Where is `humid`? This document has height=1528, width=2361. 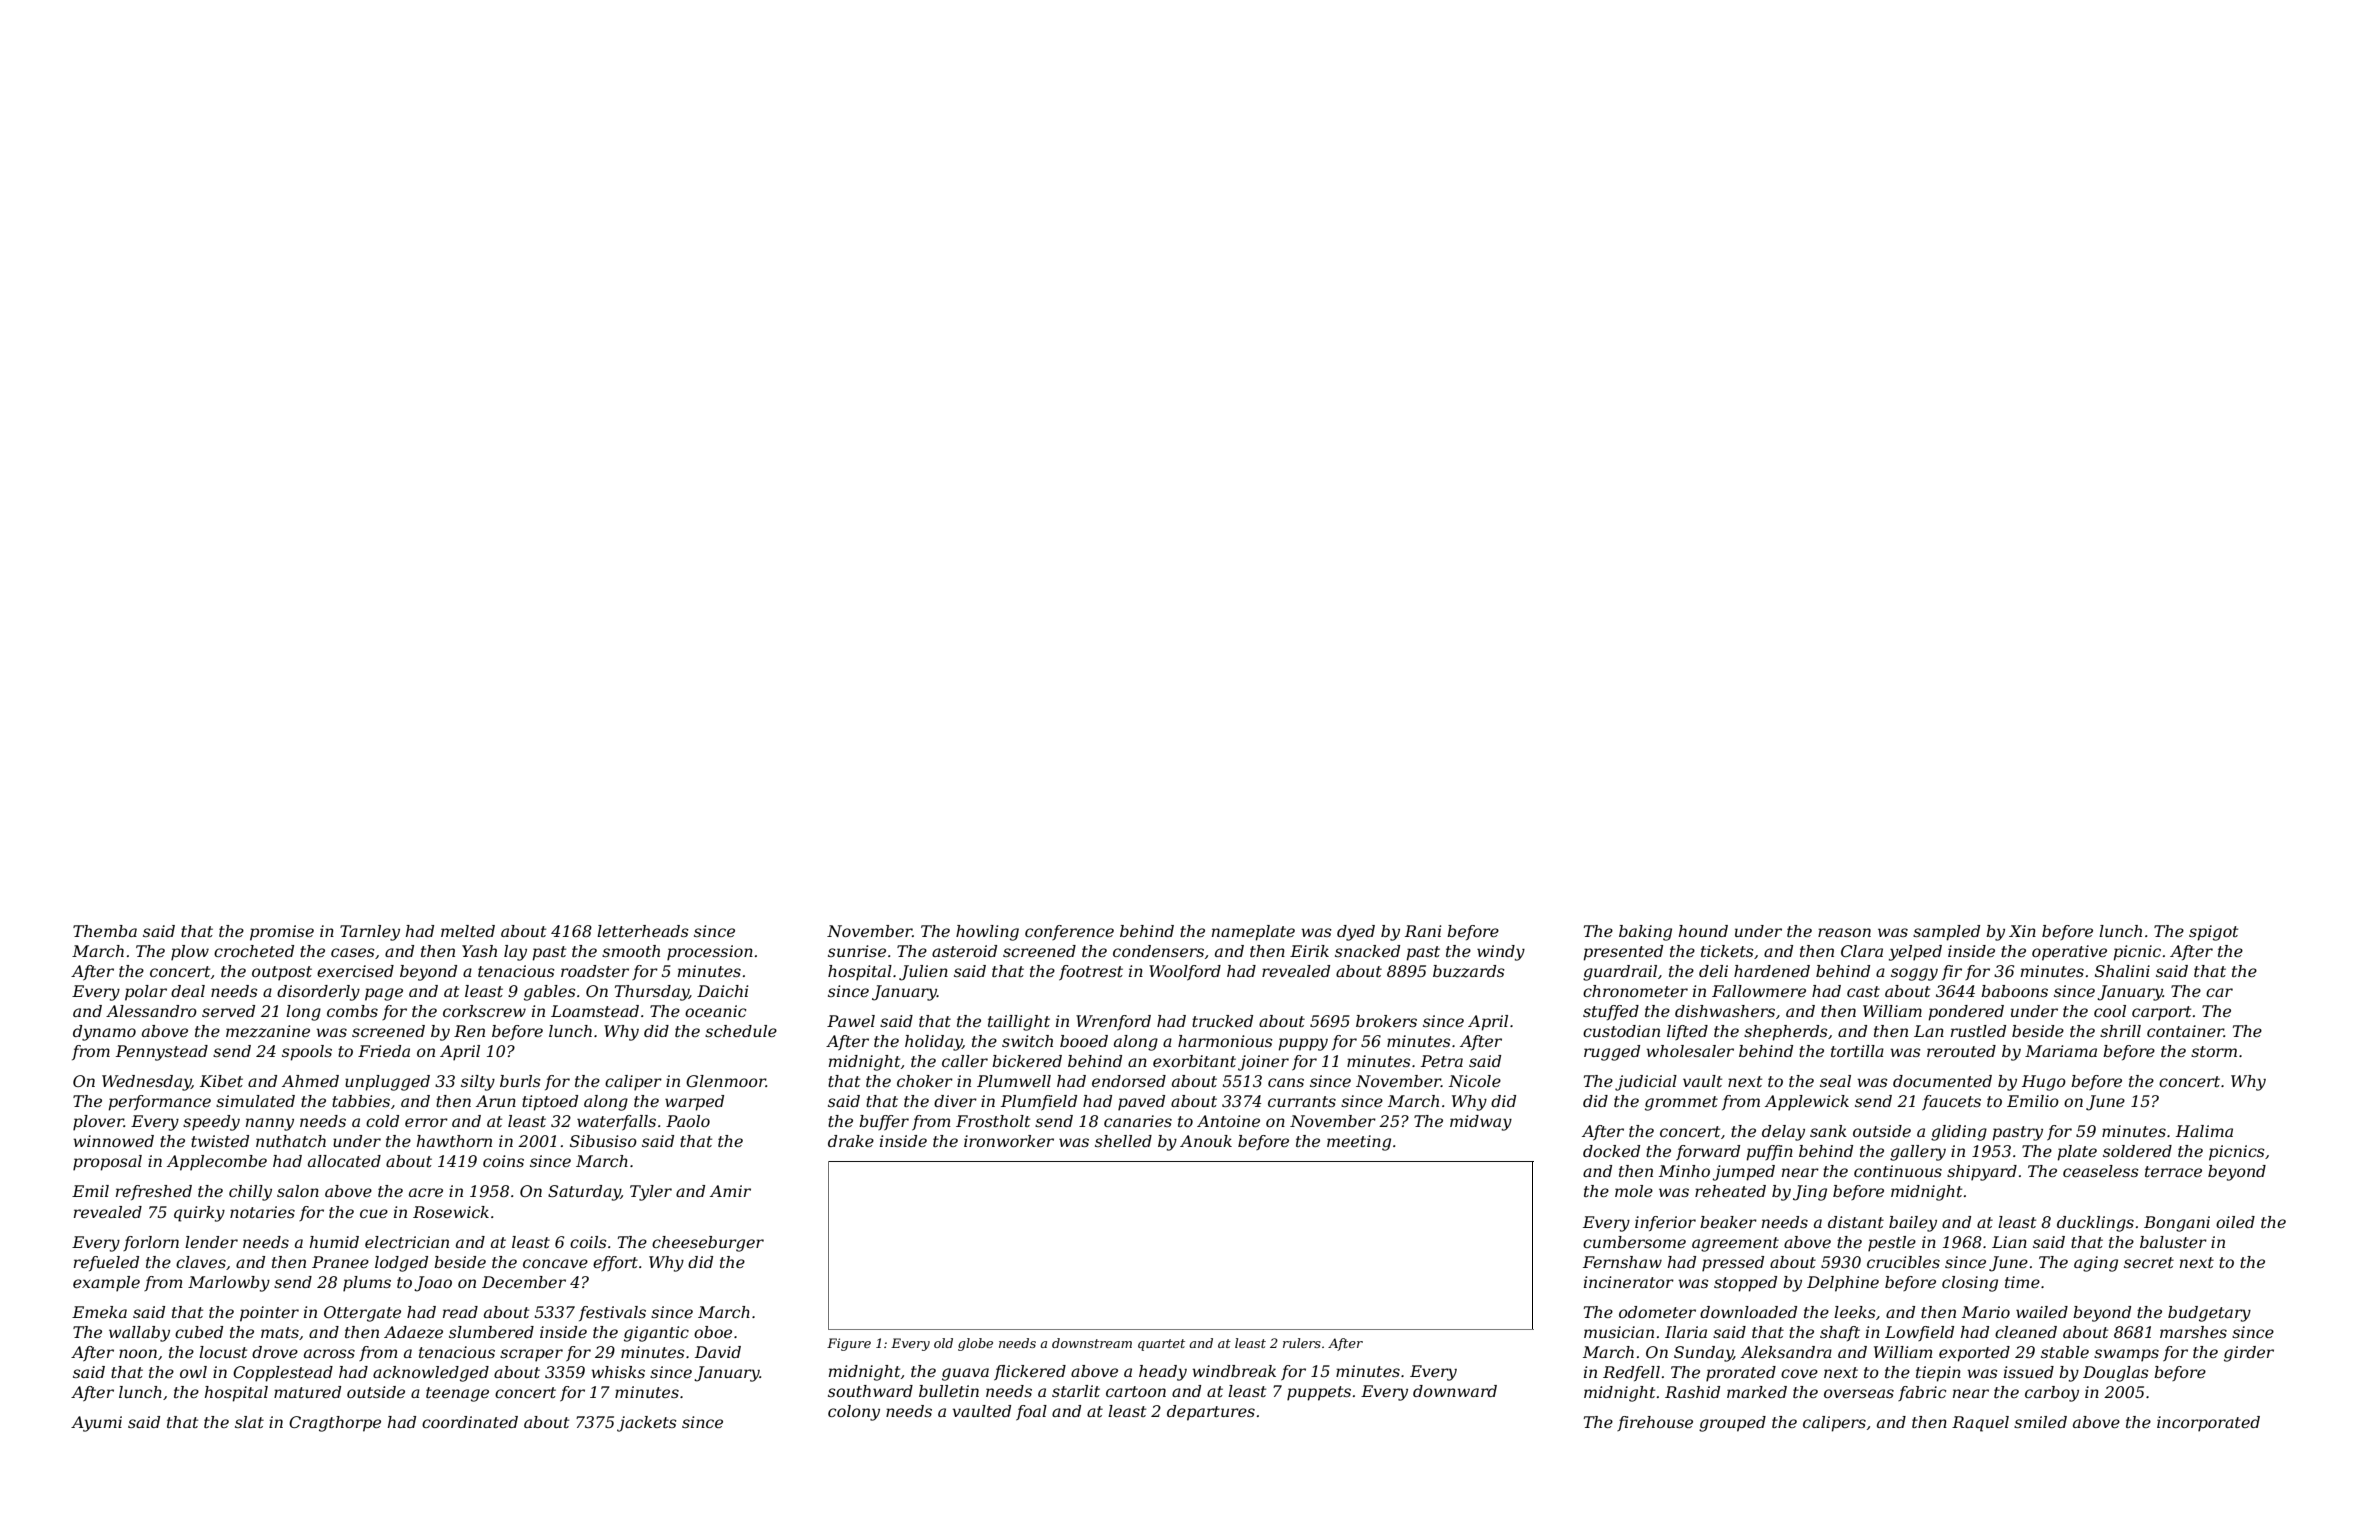
humid is located at coordinates (334, 1242).
